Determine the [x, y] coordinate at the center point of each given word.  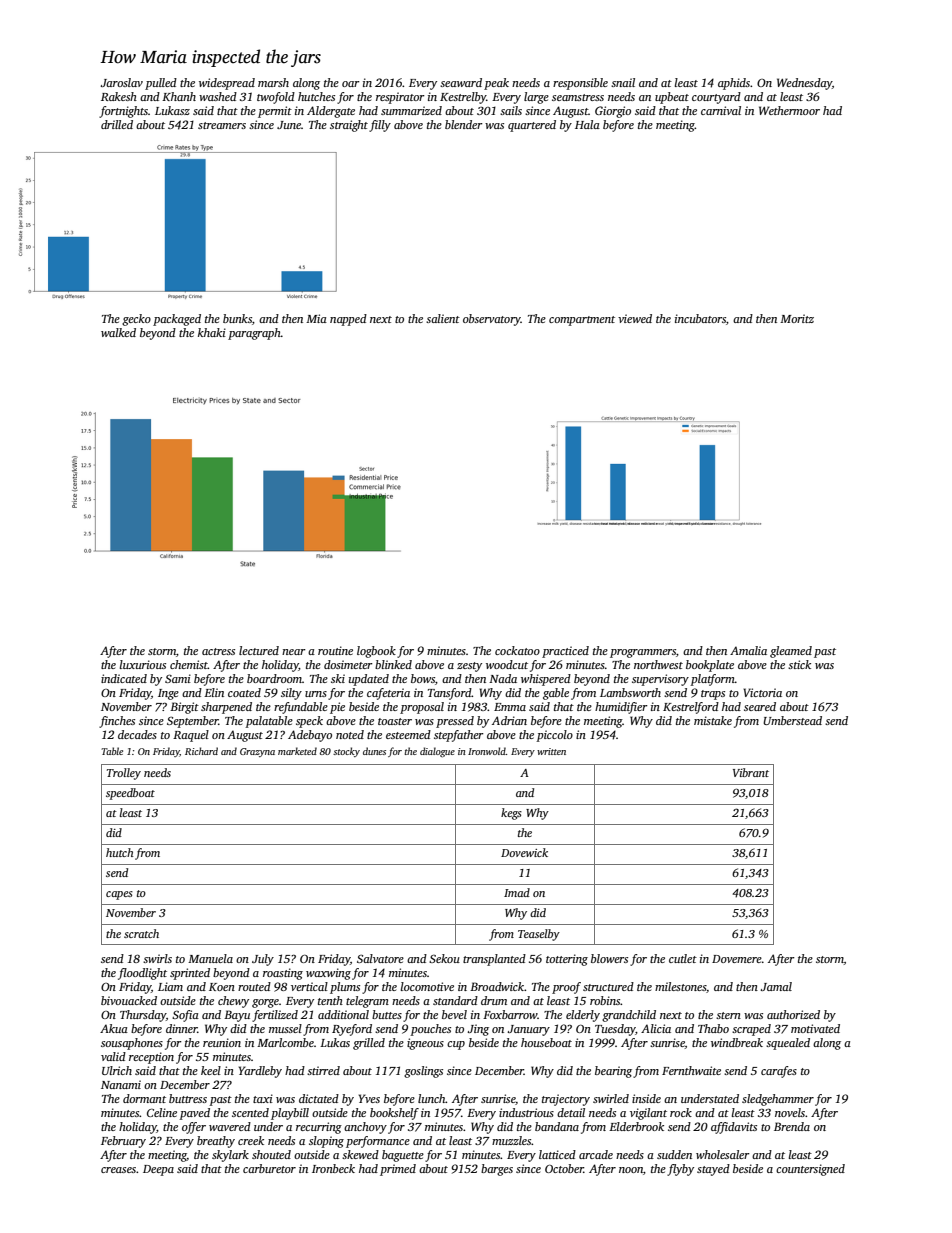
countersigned [810, 1170]
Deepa [158, 1170]
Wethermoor [789, 110]
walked [118, 332]
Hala [587, 124]
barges [497, 1170]
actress [218, 651]
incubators [700, 318]
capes [119, 895]
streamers [222, 125]
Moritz [797, 318]
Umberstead [792, 720]
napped [348, 320]
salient [443, 318]
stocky [346, 752]
